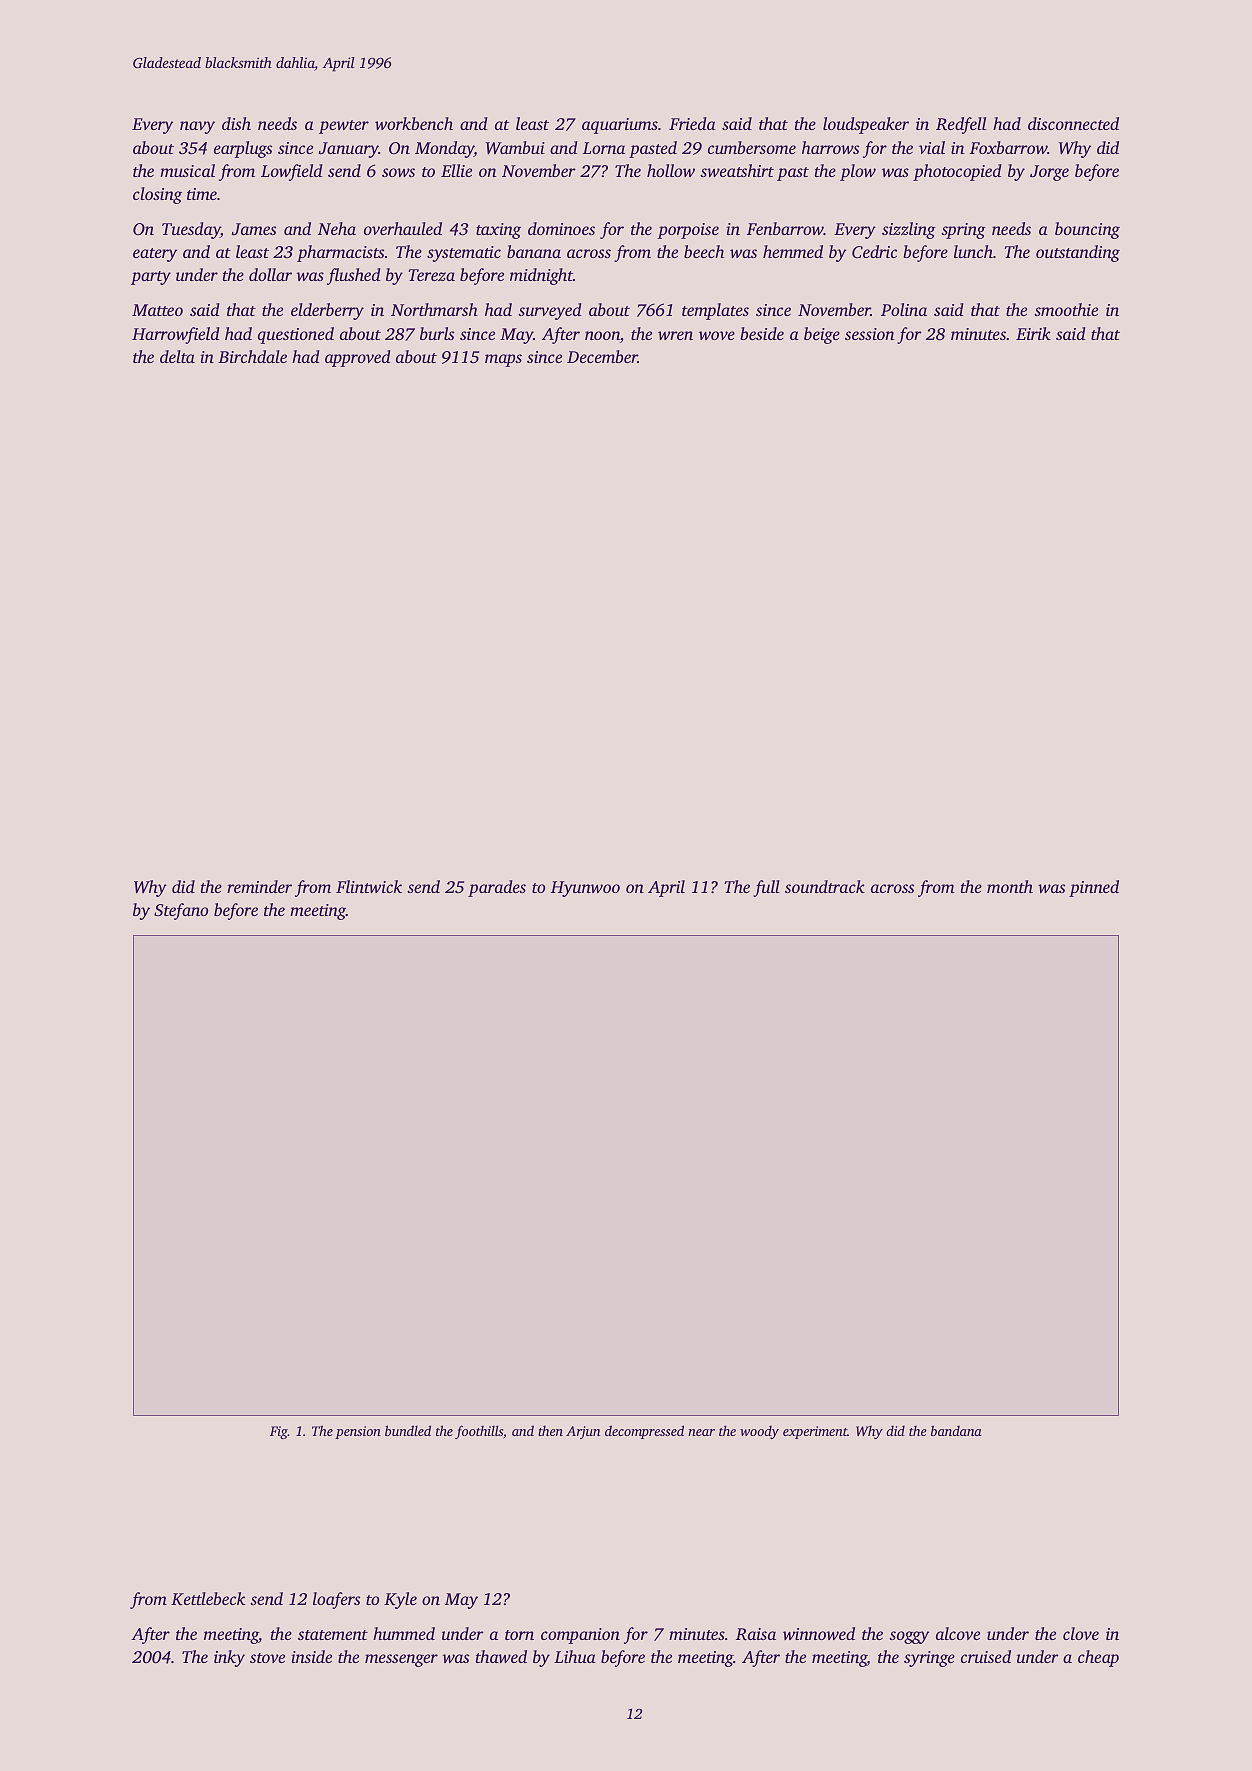  Describe the element at coordinates (1094, 888) in the screenshot. I see `pinned` at that location.
